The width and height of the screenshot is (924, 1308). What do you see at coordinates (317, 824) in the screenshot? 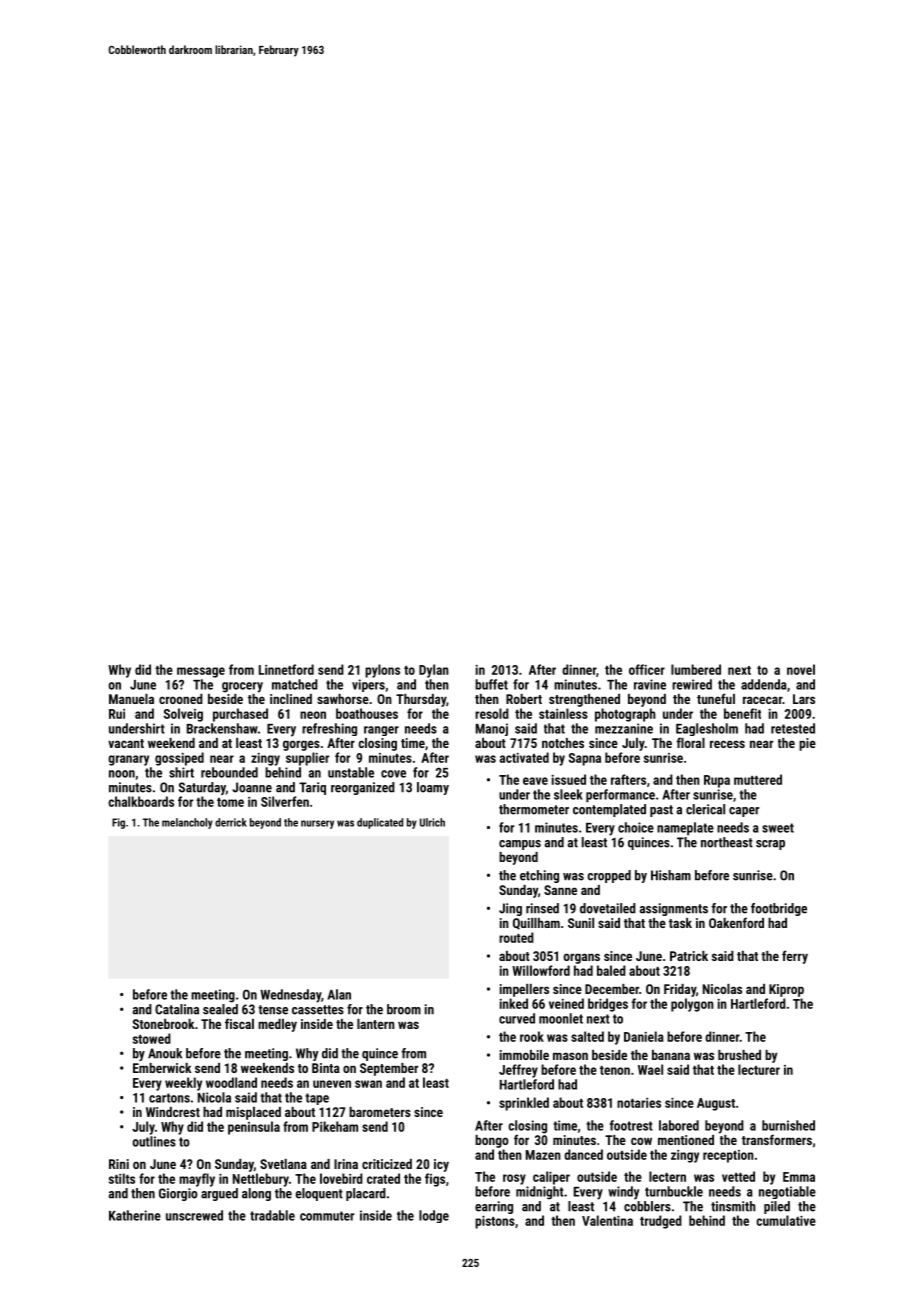
I see `nursery` at bounding box center [317, 824].
